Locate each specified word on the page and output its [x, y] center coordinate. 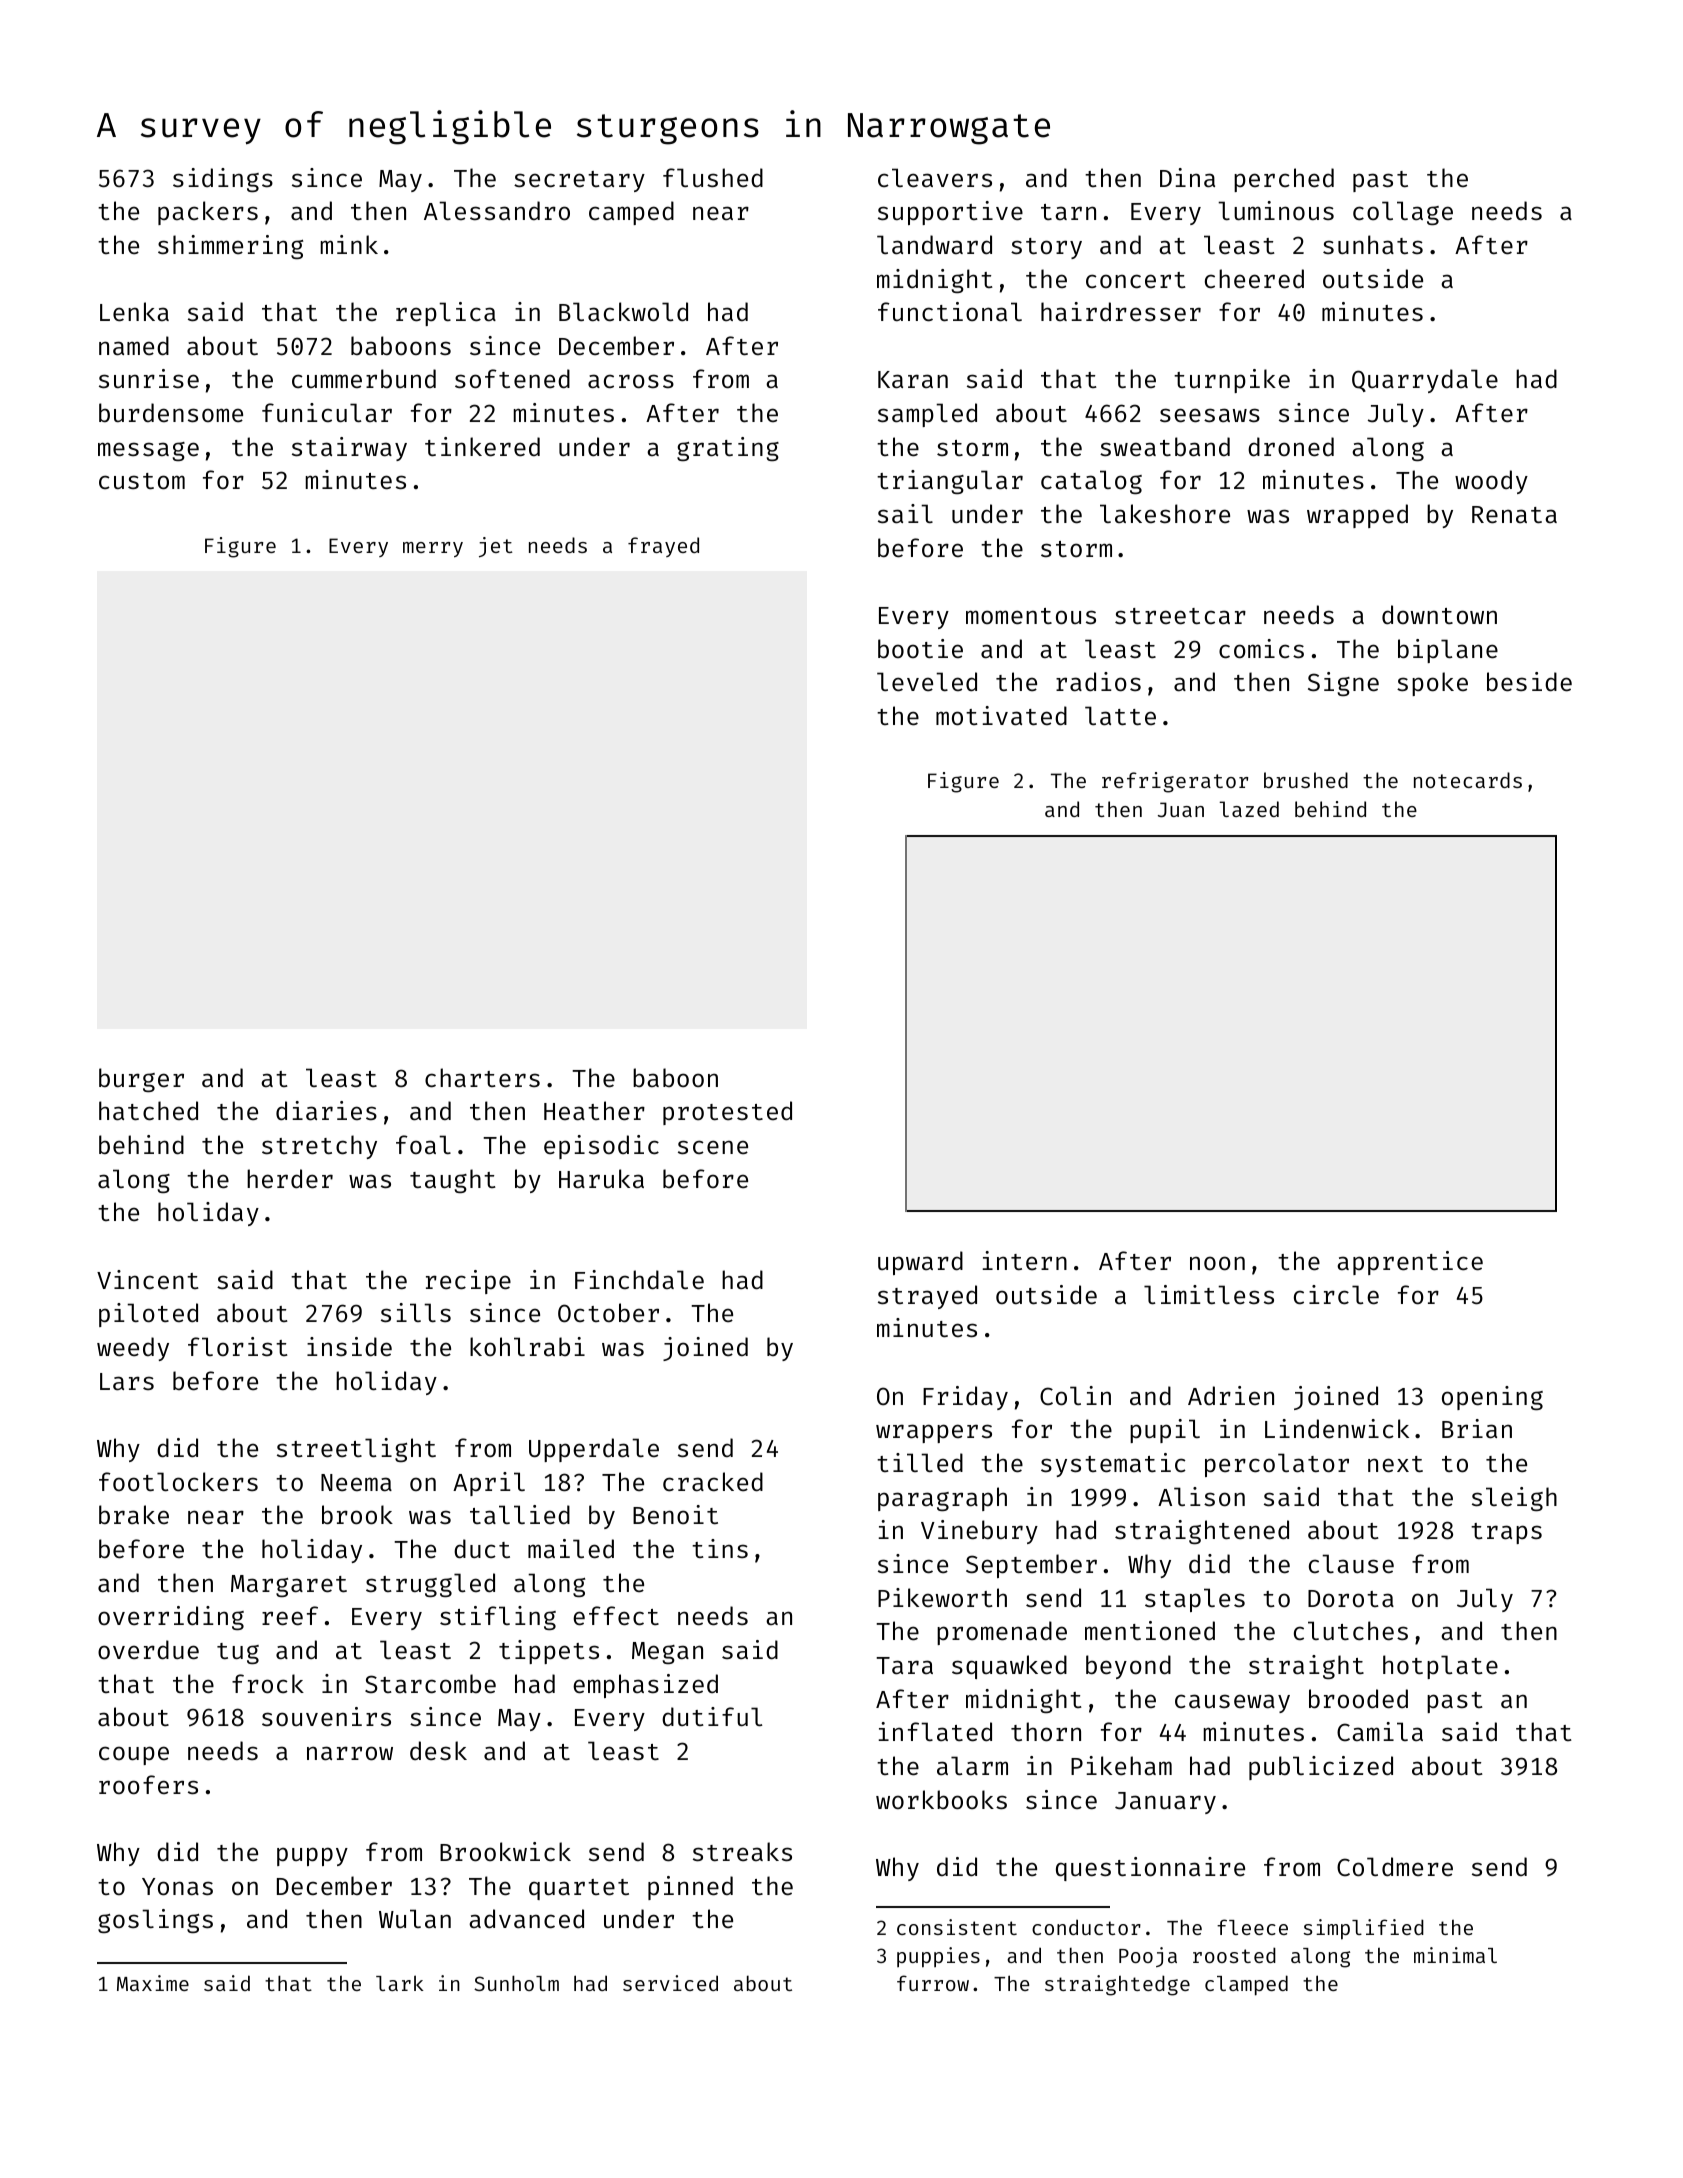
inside [349, 1347]
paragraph [942, 1499]
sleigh [1514, 1499]
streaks [742, 1852]
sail [905, 514]
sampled [927, 415]
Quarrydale [1425, 381]
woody [1491, 482]
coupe [134, 1755]
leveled [927, 682]
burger [141, 1080]
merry [433, 550]
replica [446, 314]
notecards [1468, 780]
